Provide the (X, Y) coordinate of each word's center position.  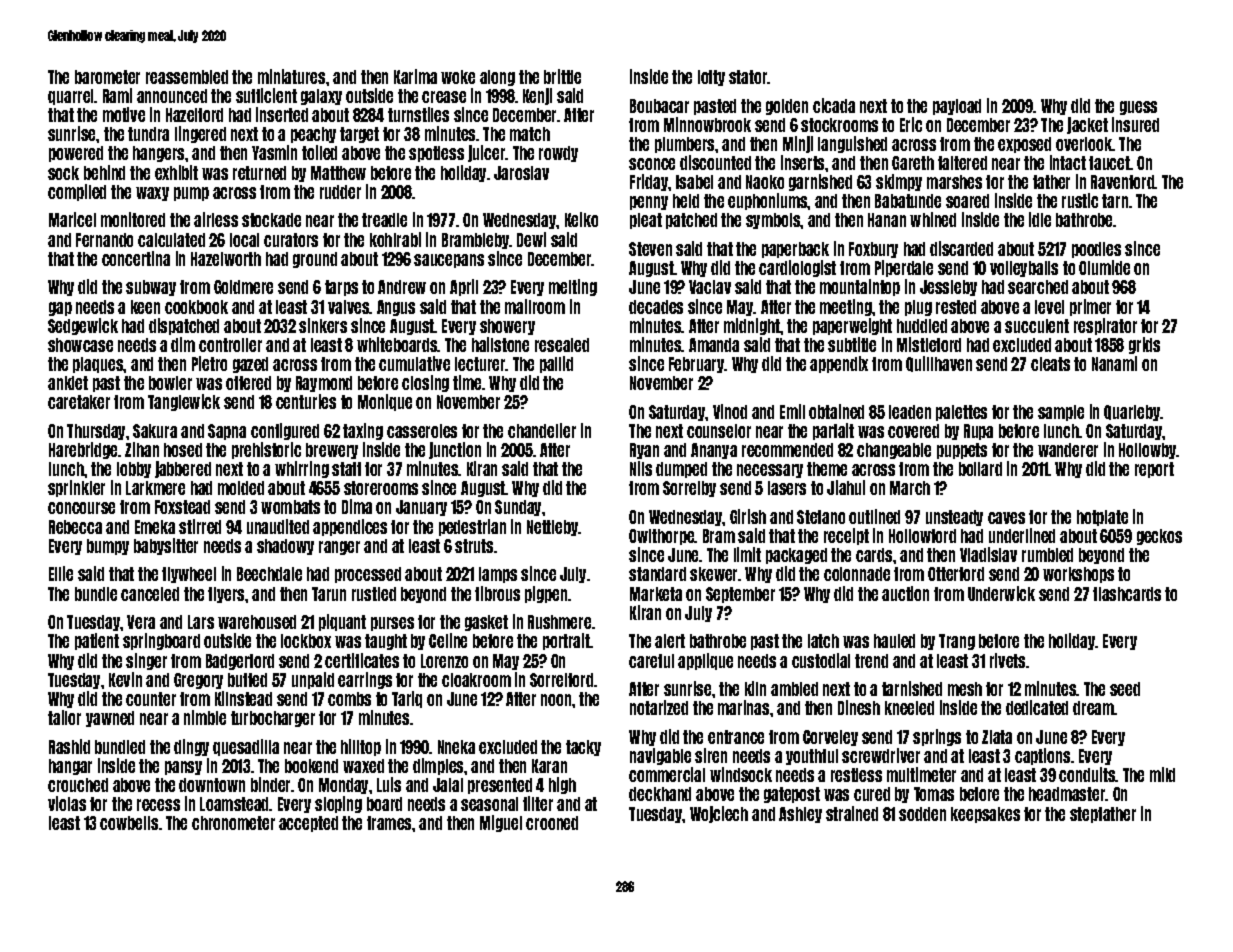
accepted (308, 824)
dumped (681, 470)
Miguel (501, 823)
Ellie (61, 573)
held (686, 201)
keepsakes (985, 815)
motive (124, 114)
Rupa (978, 432)
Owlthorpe (662, 537)
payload (957, 107)
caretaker (79, 402)
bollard (980, 469)
